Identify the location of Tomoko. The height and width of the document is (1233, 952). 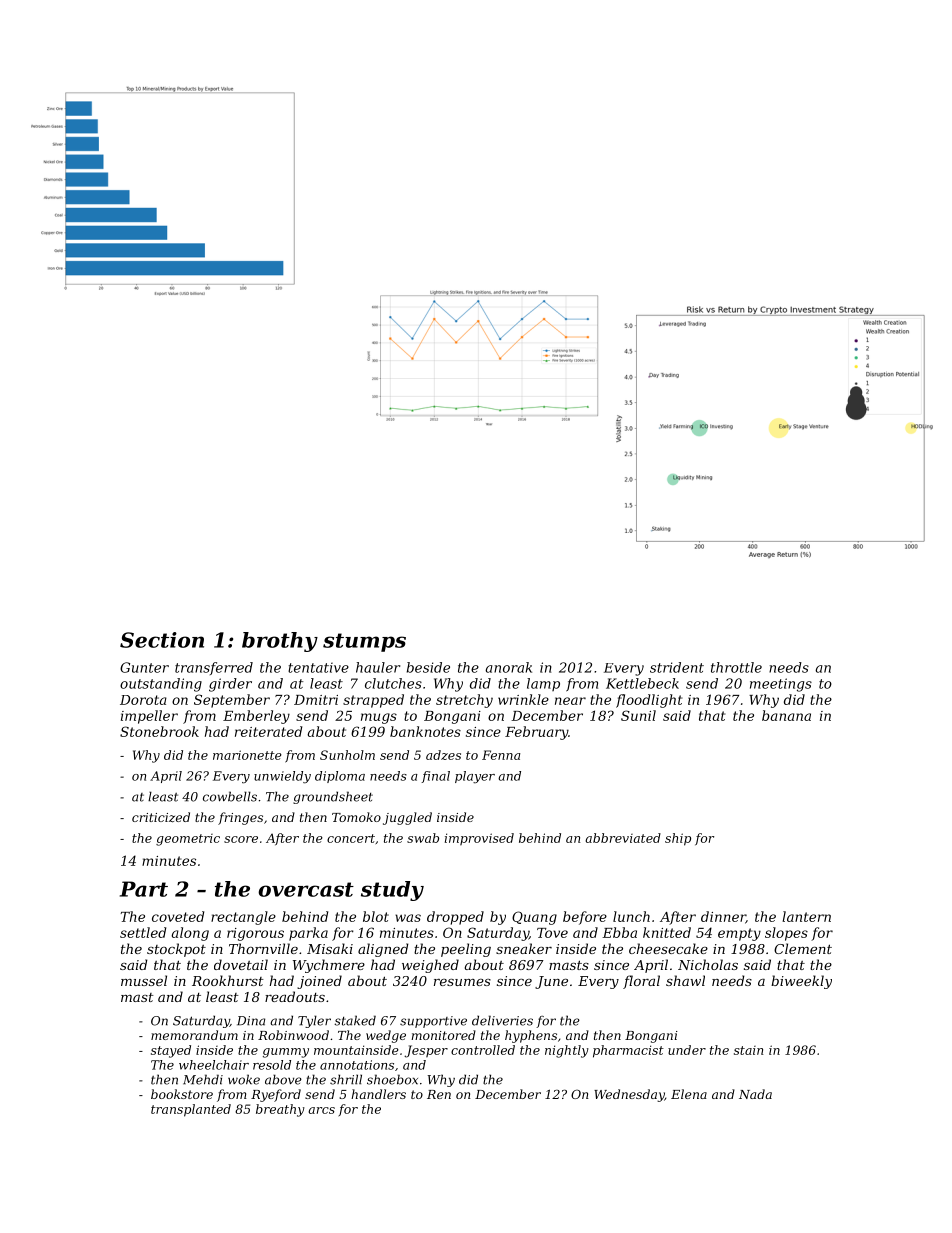
(356, 817).
